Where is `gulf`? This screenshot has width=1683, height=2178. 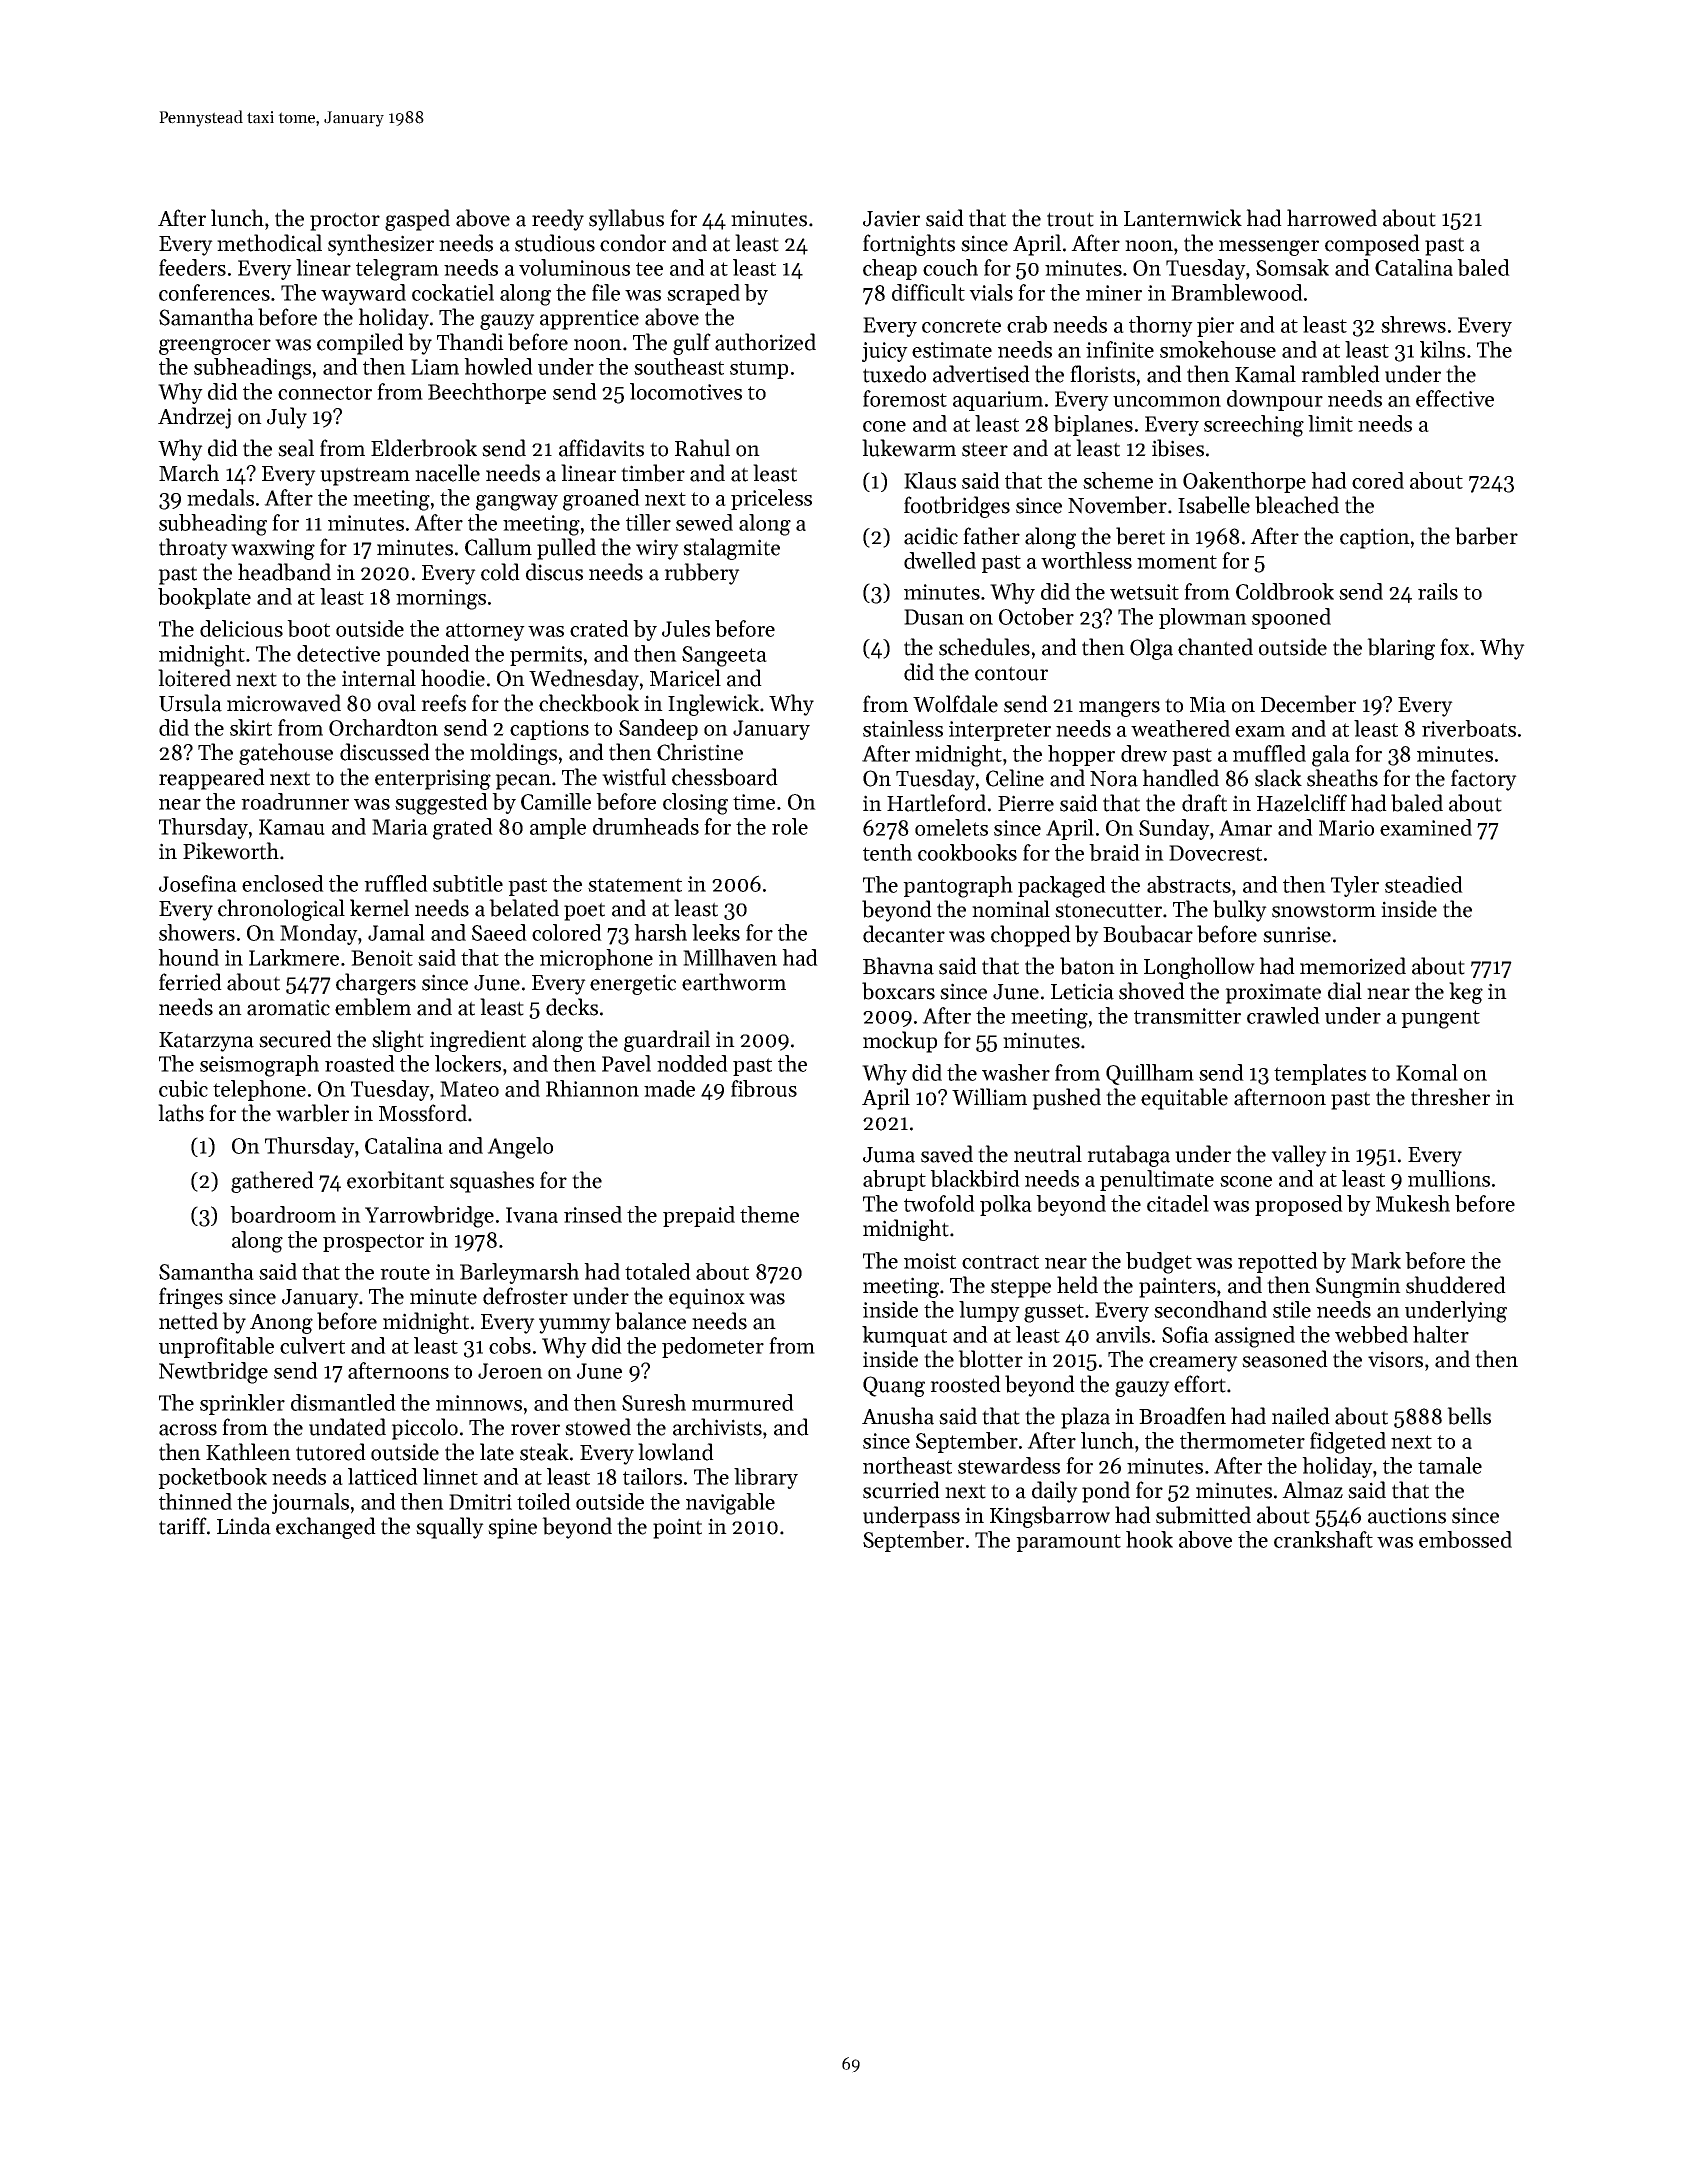
gulf is located at coordinates (692, 344).
